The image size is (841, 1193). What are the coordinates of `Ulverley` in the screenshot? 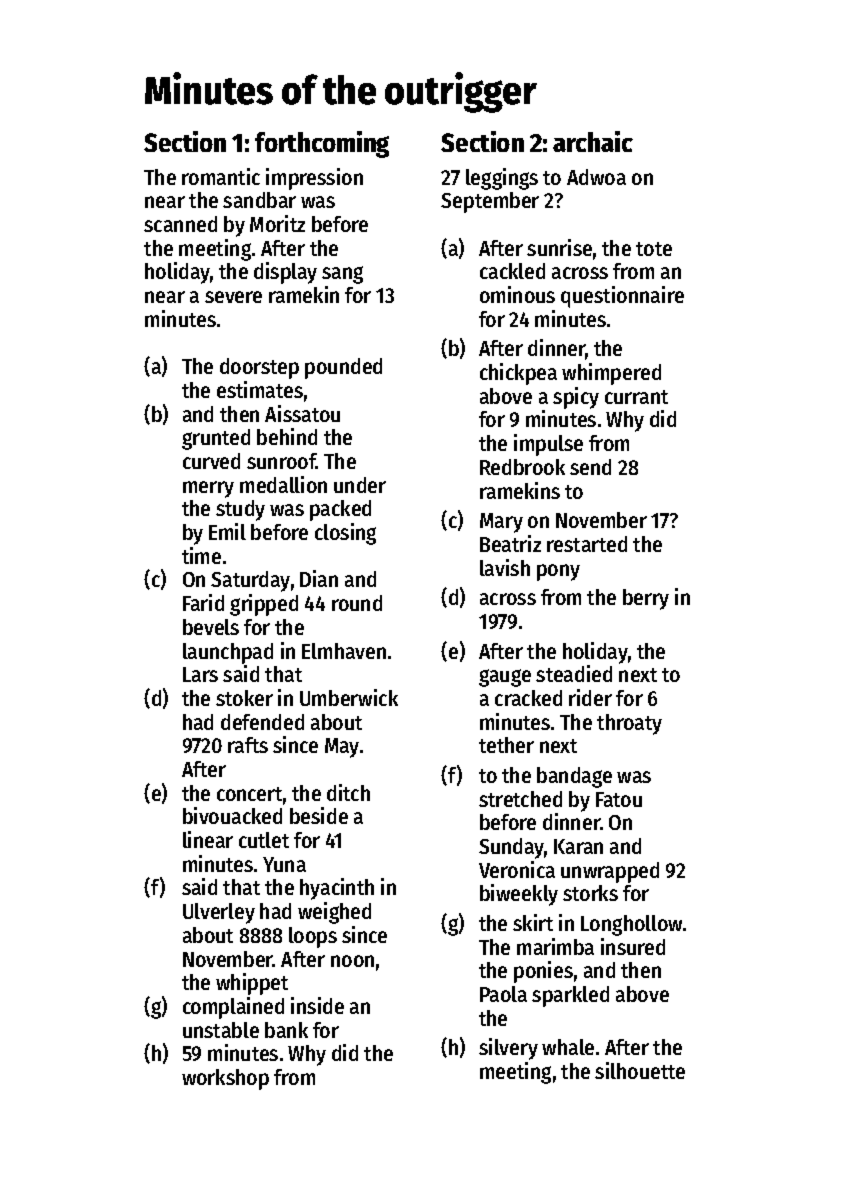 It's located at (219, 913).
